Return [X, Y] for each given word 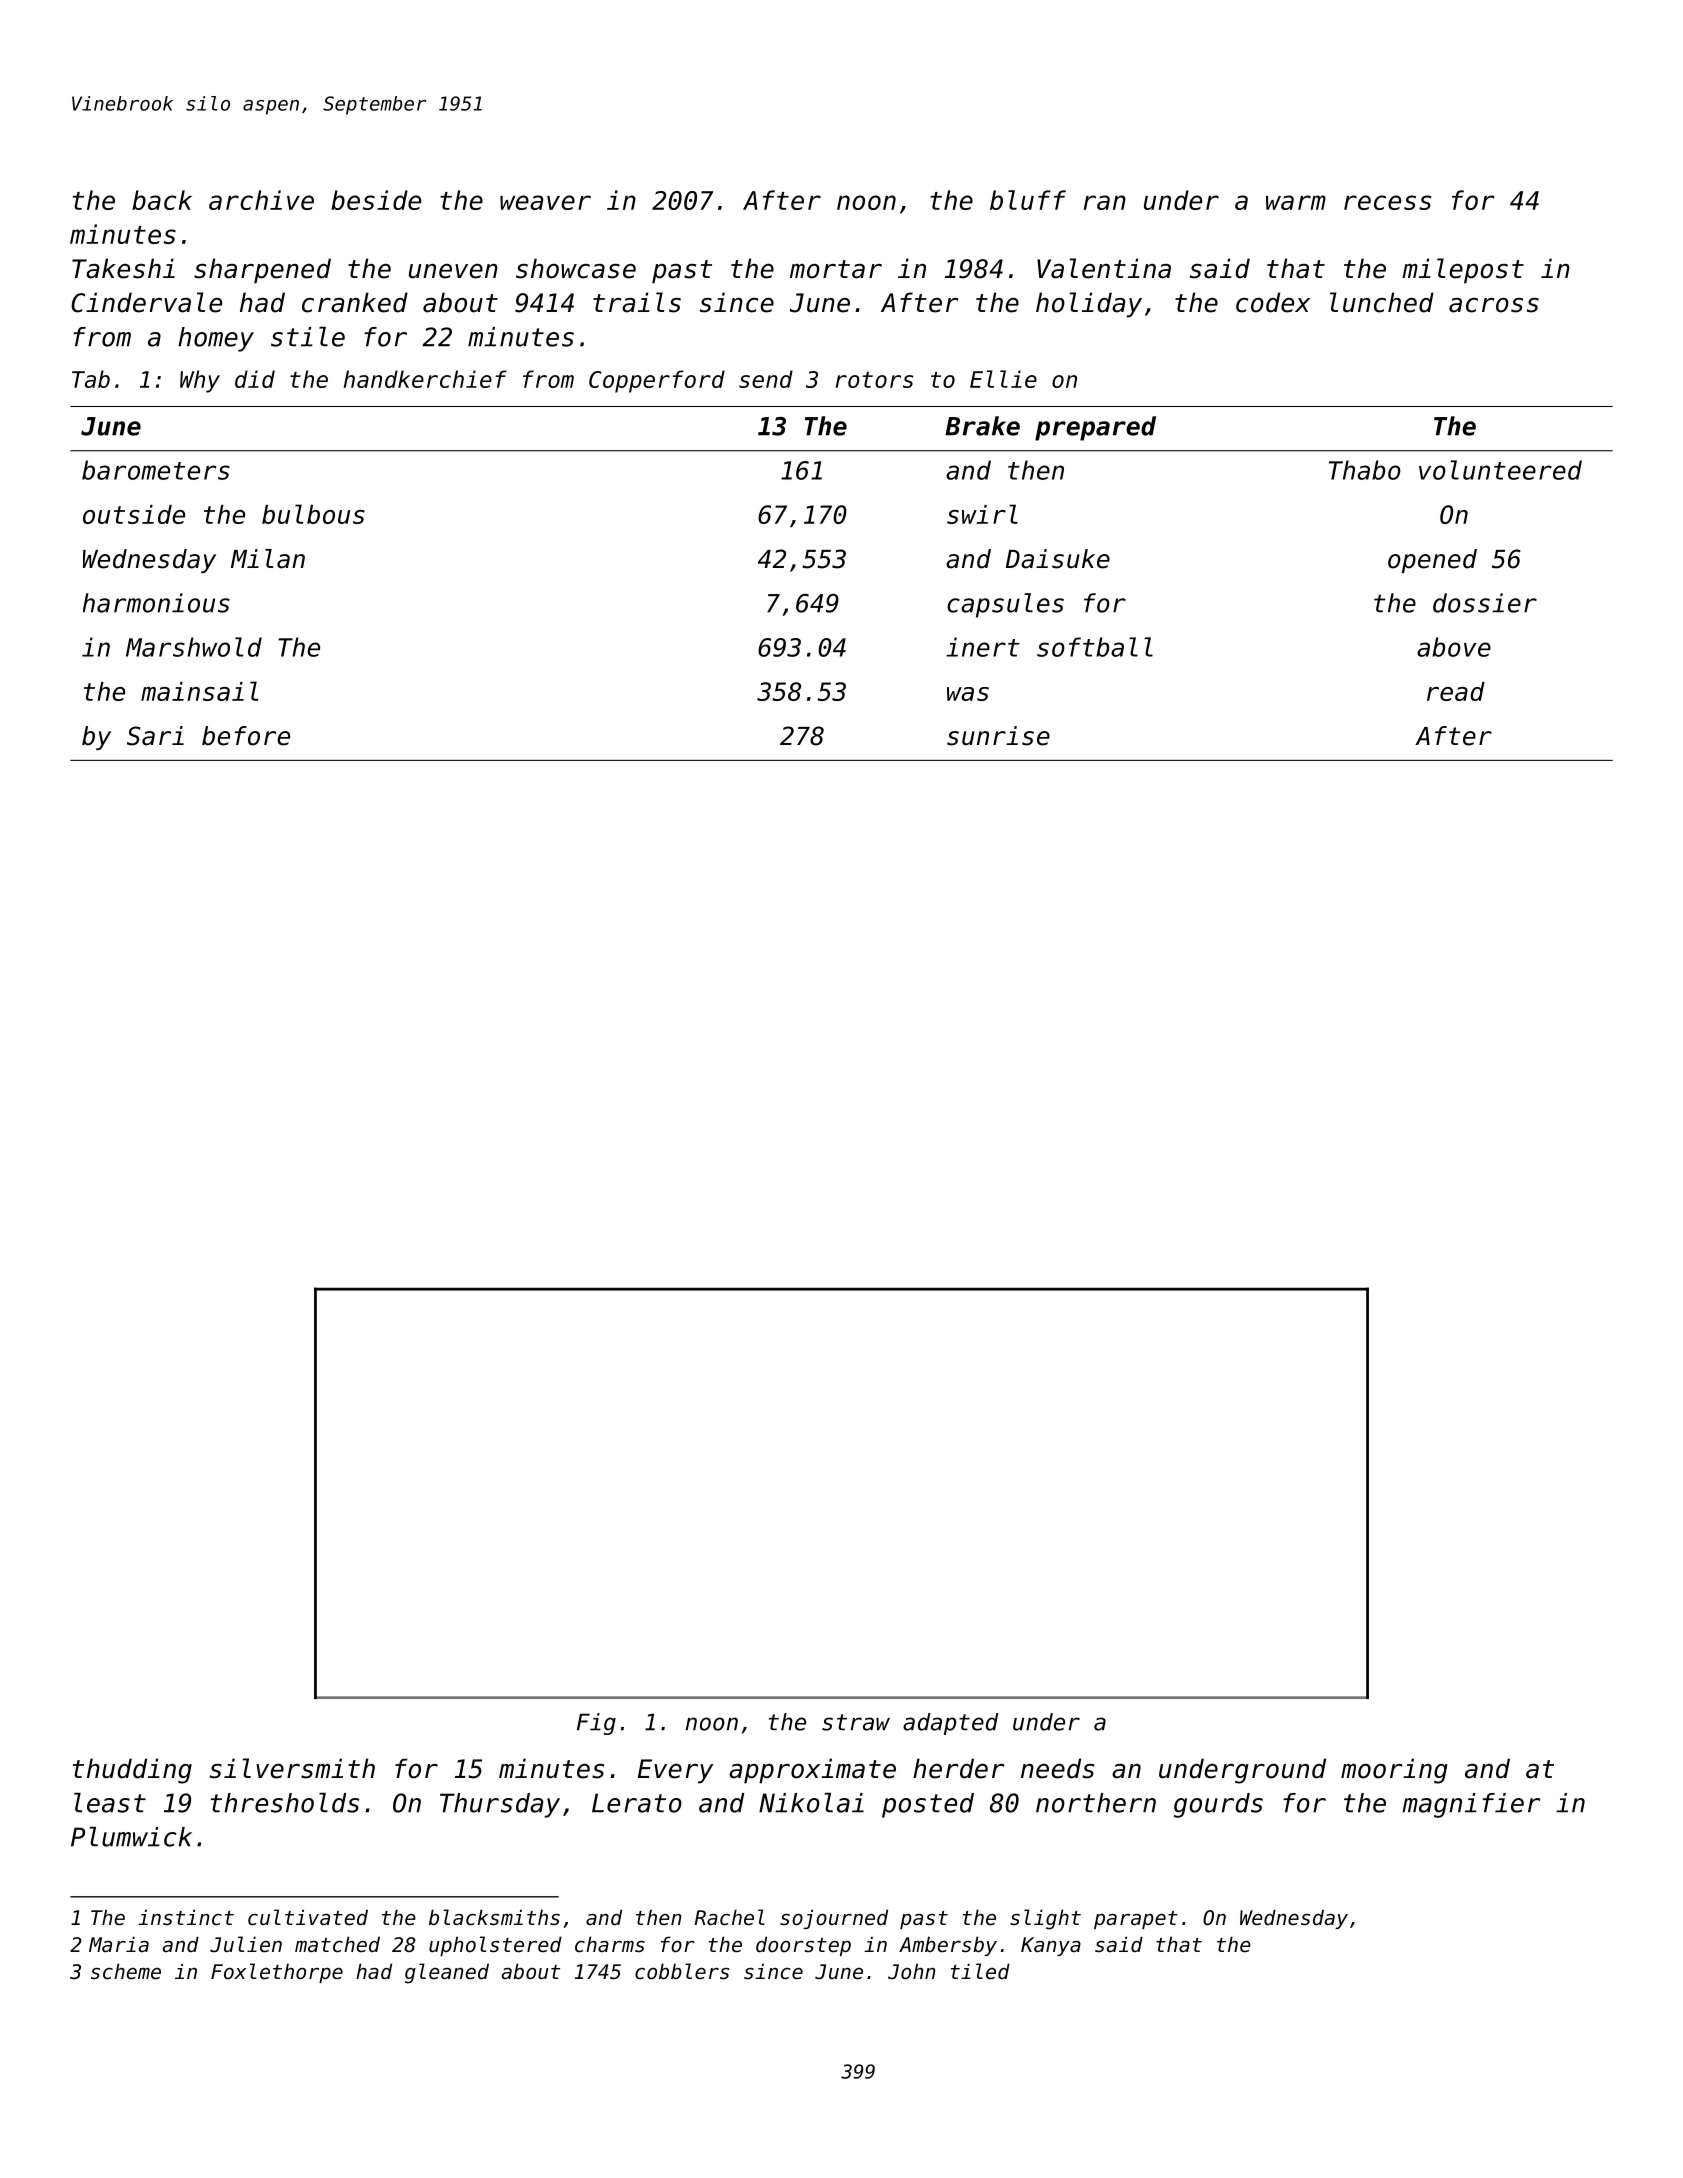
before [246, 736]
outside [134, 514]
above [1454, 647]
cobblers [682, 1971]
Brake [982, 426]
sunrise [998, 736]
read [1456, 691]
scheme [126, 1971]
